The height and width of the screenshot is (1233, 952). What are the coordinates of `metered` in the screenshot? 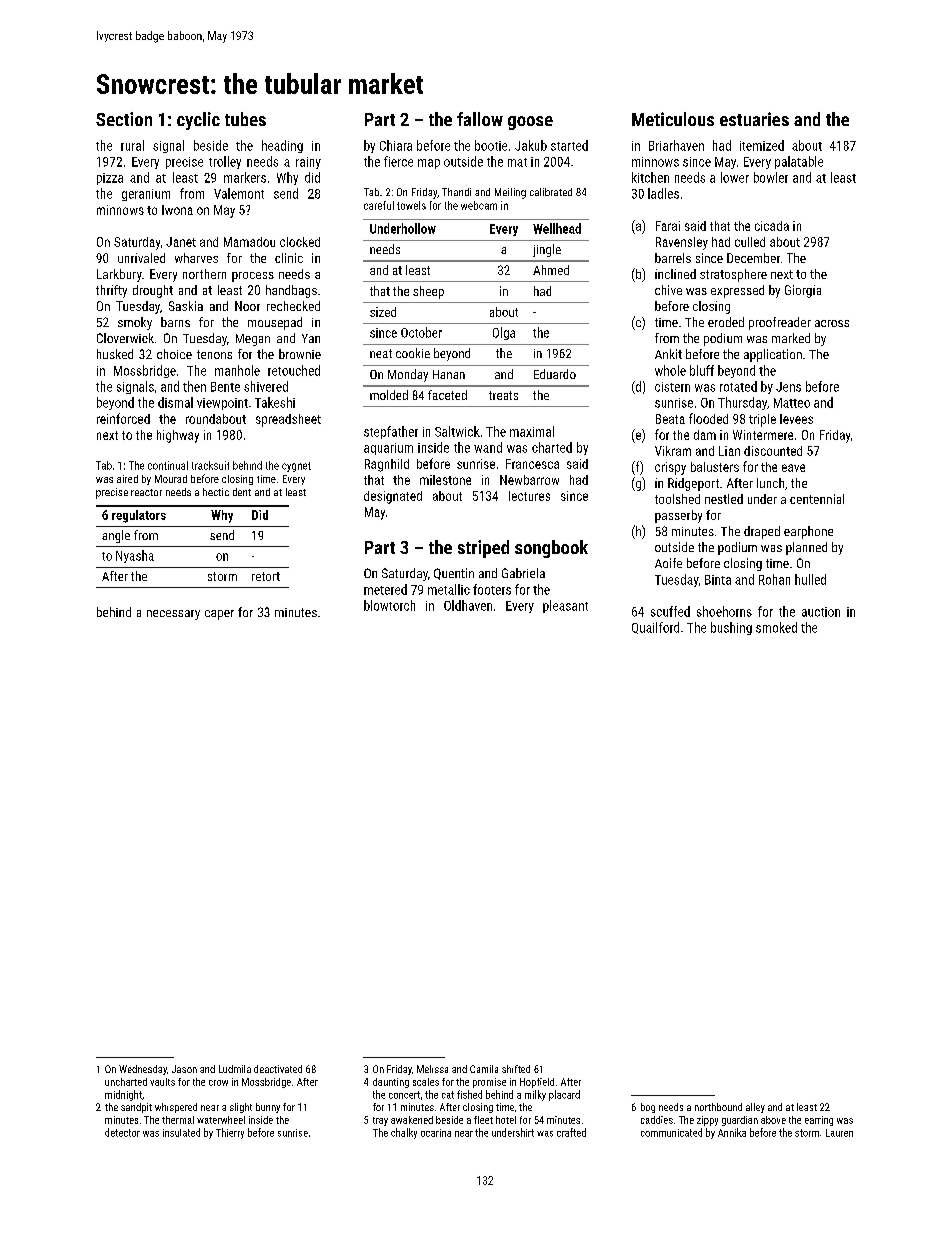 It's located at (385, 589).
